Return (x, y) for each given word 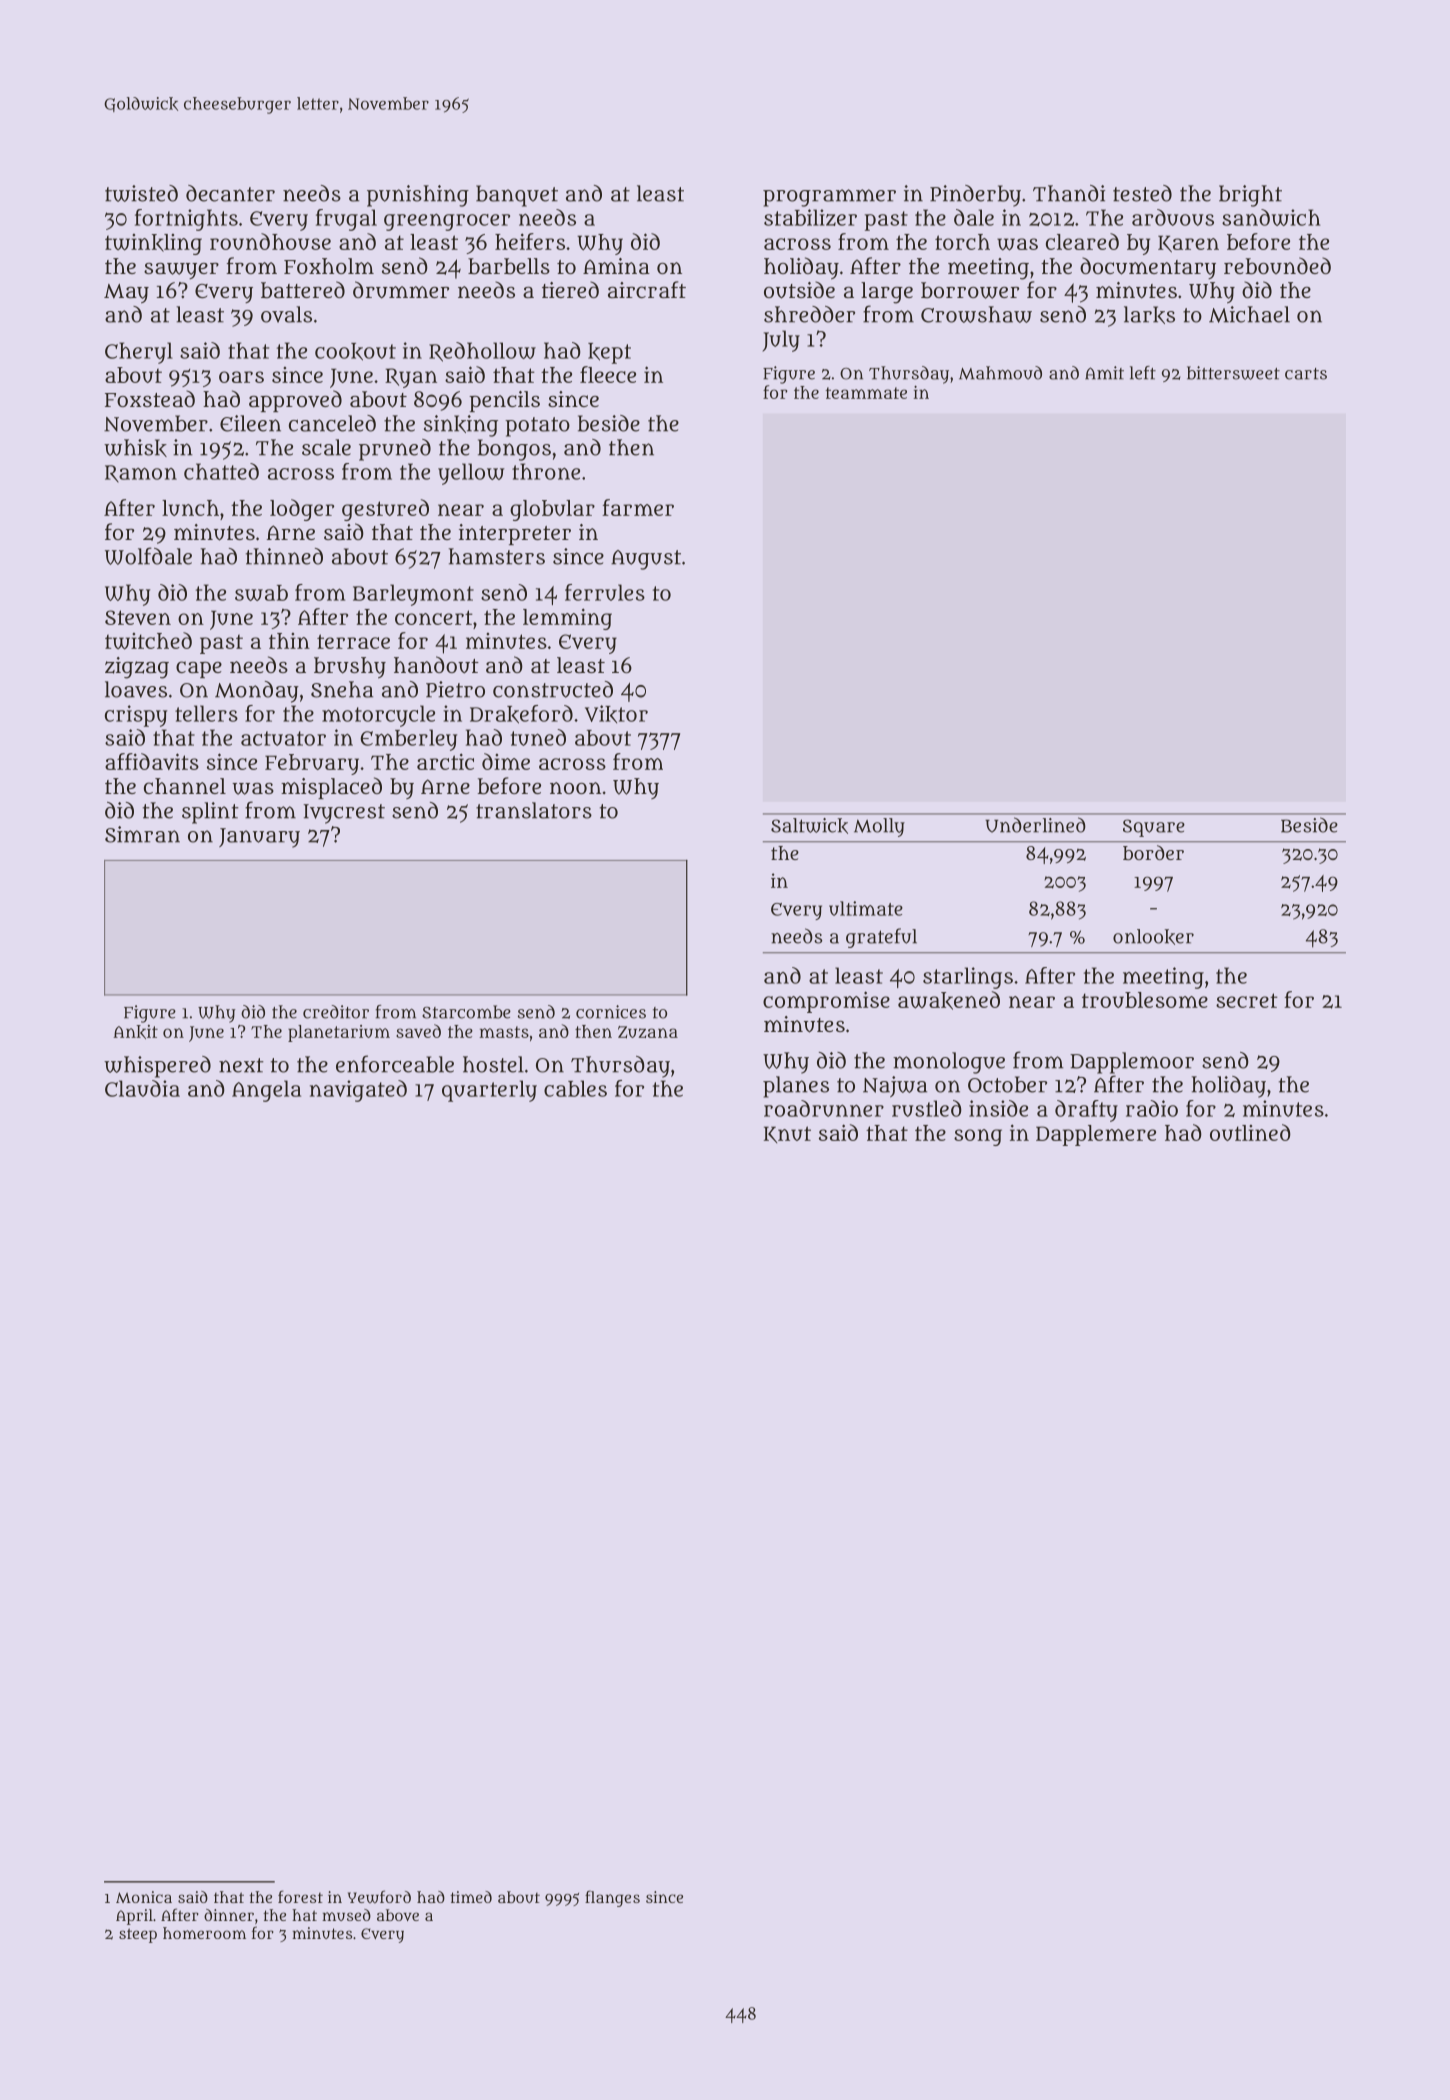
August (646, 560)
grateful (881, 938)
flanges (612, 1898)
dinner (229, 1915)
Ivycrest (344, 814)
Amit (1104, 373)
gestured (385, 510)
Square (1154, 828)
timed (471, 1897)
